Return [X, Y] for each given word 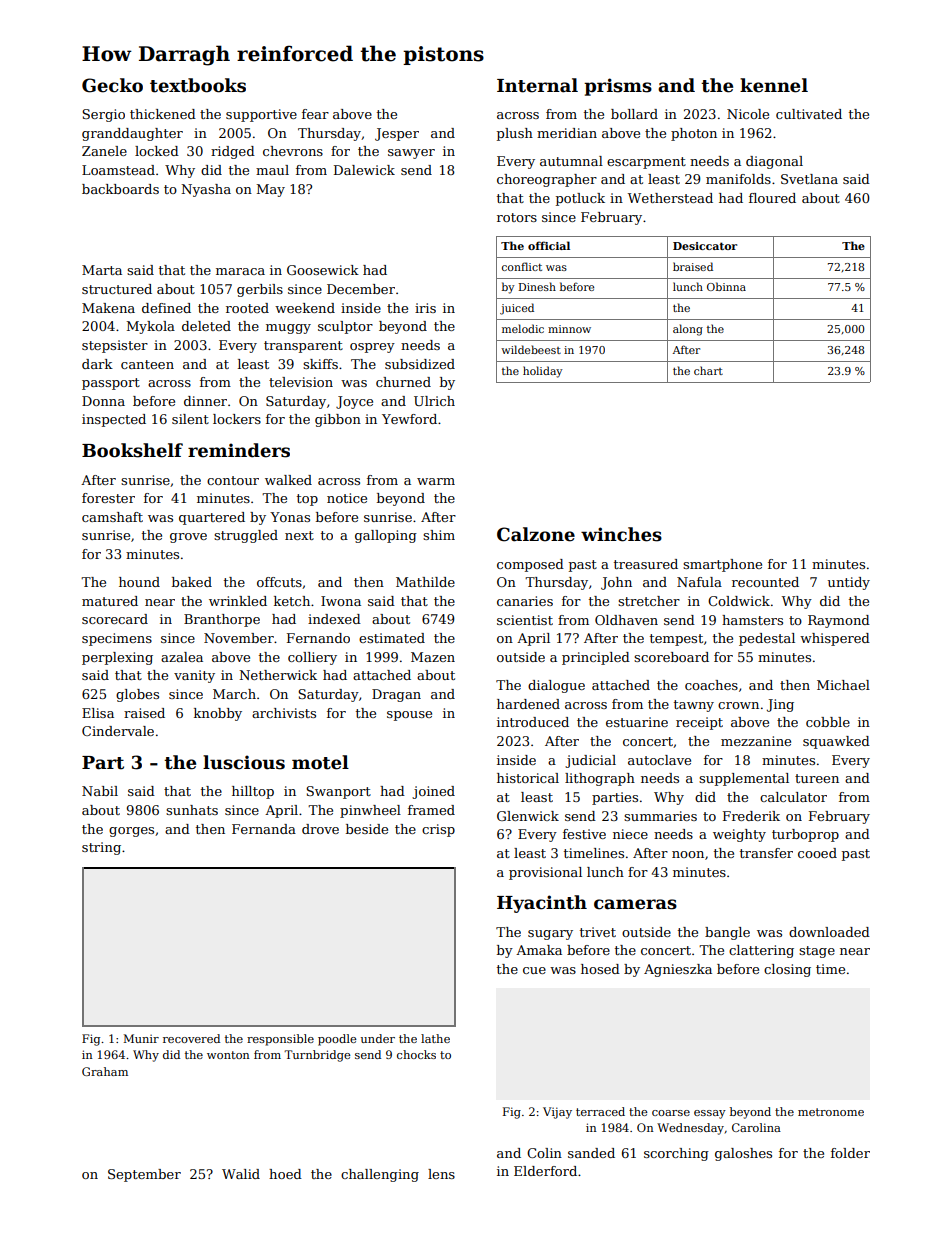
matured [110, 601]
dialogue [556, 686]
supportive [261, 115]
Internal [537, 85]
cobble [828, 722]
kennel [774, 85]
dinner [205, 401]
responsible [280, 1040]
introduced [533, 722]
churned [403, 382]
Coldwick [739, 601]
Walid [241, 1174]
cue [534, 970]
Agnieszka [678, 970]
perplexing [117, 658]
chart [708, 370]
